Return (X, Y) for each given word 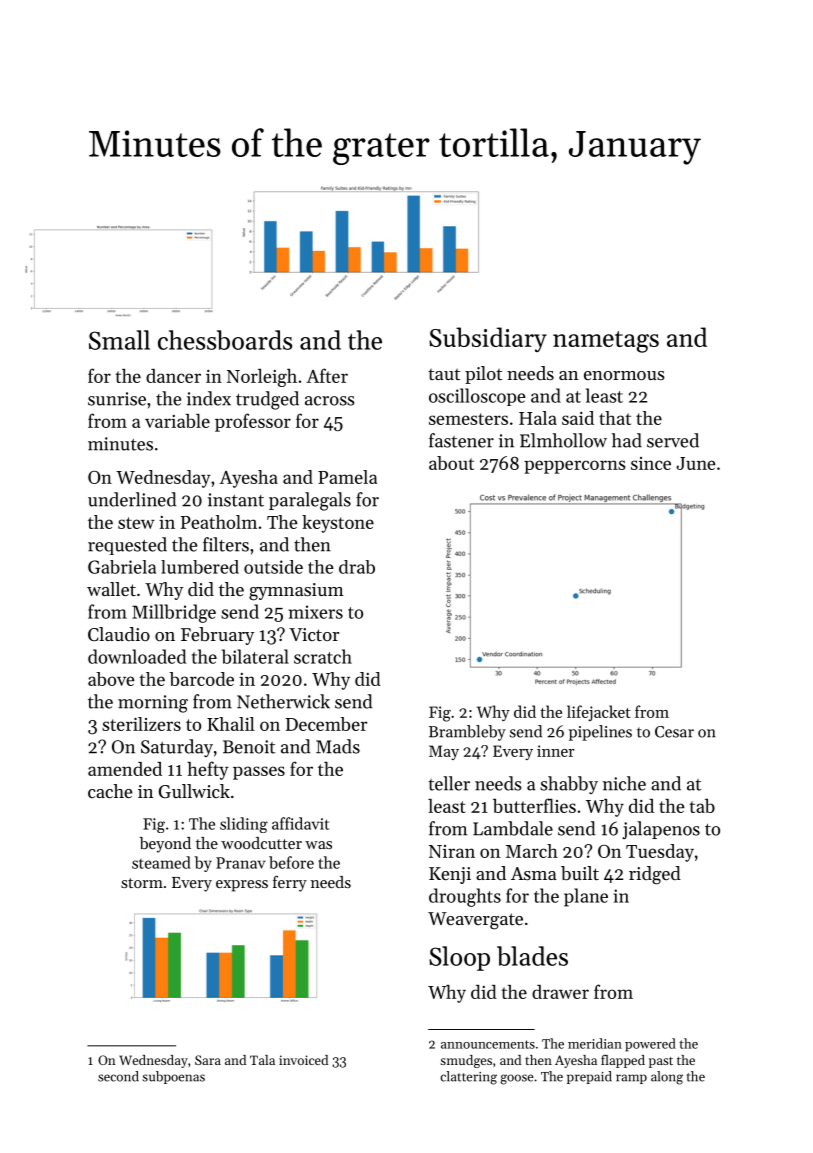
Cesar (674, 732)
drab (357, 567)
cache (110, 791)
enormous (624, 375)
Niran (452, 851)
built (580, 873)
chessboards (225, 340)
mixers (316, 612)
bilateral (255, 656)
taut (444, 374)
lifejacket (599, 713)
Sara (208, 1060)
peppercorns (575, 467)
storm (142, 883)
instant (236, 500)
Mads (338, 746)
